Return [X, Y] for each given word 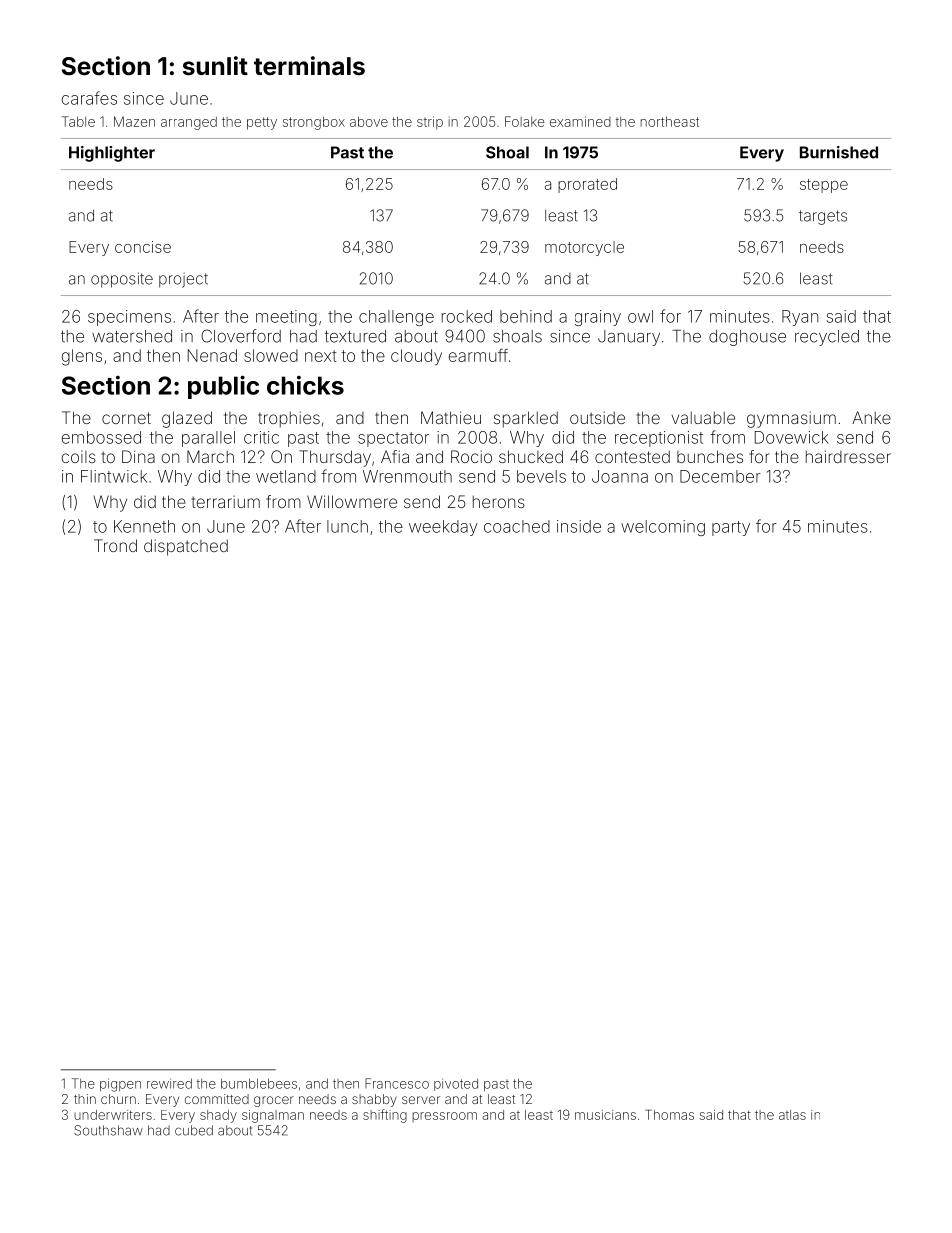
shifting [385, 1116]
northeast [670, 121]
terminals [309, 66]
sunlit [215, 66]
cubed [194, 1130]
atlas [792, 1115]
